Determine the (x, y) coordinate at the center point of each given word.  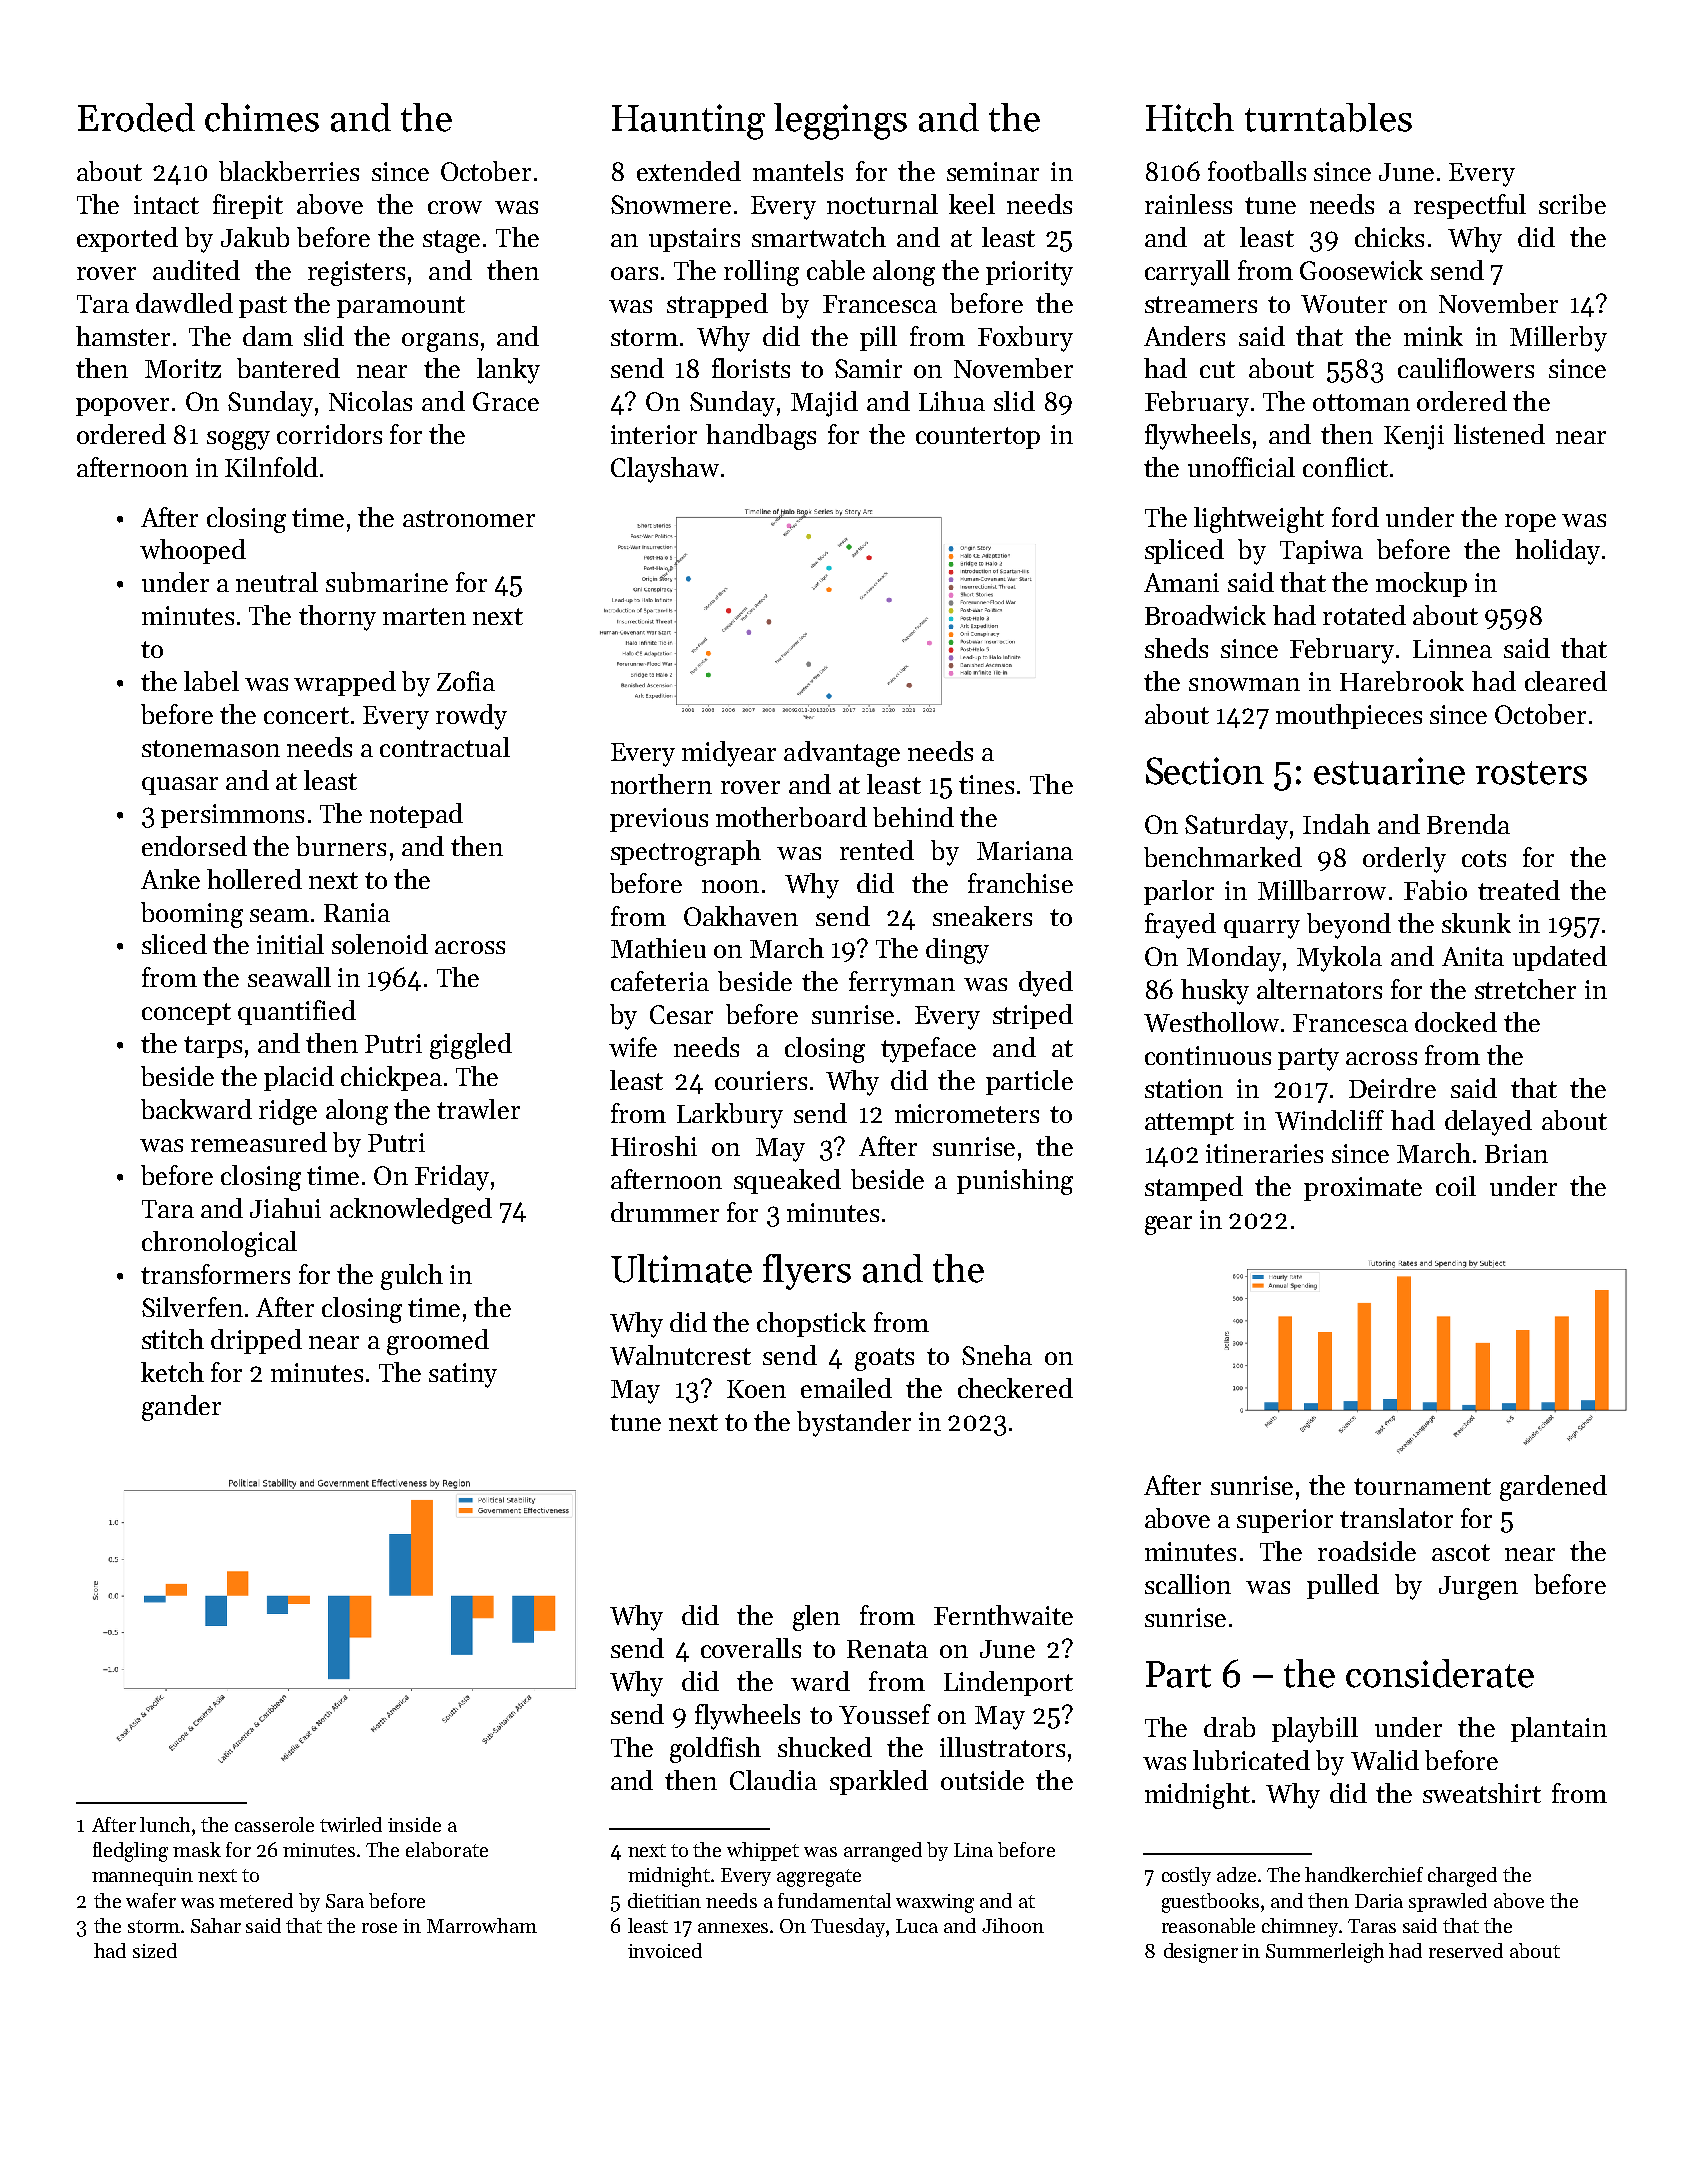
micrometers (967, 1113)
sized (155, 1950)
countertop (978, 438)
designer (1201, 1953)
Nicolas (370, 401)
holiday (1557, 552)
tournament (1422, 1486)
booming (192, 915)
